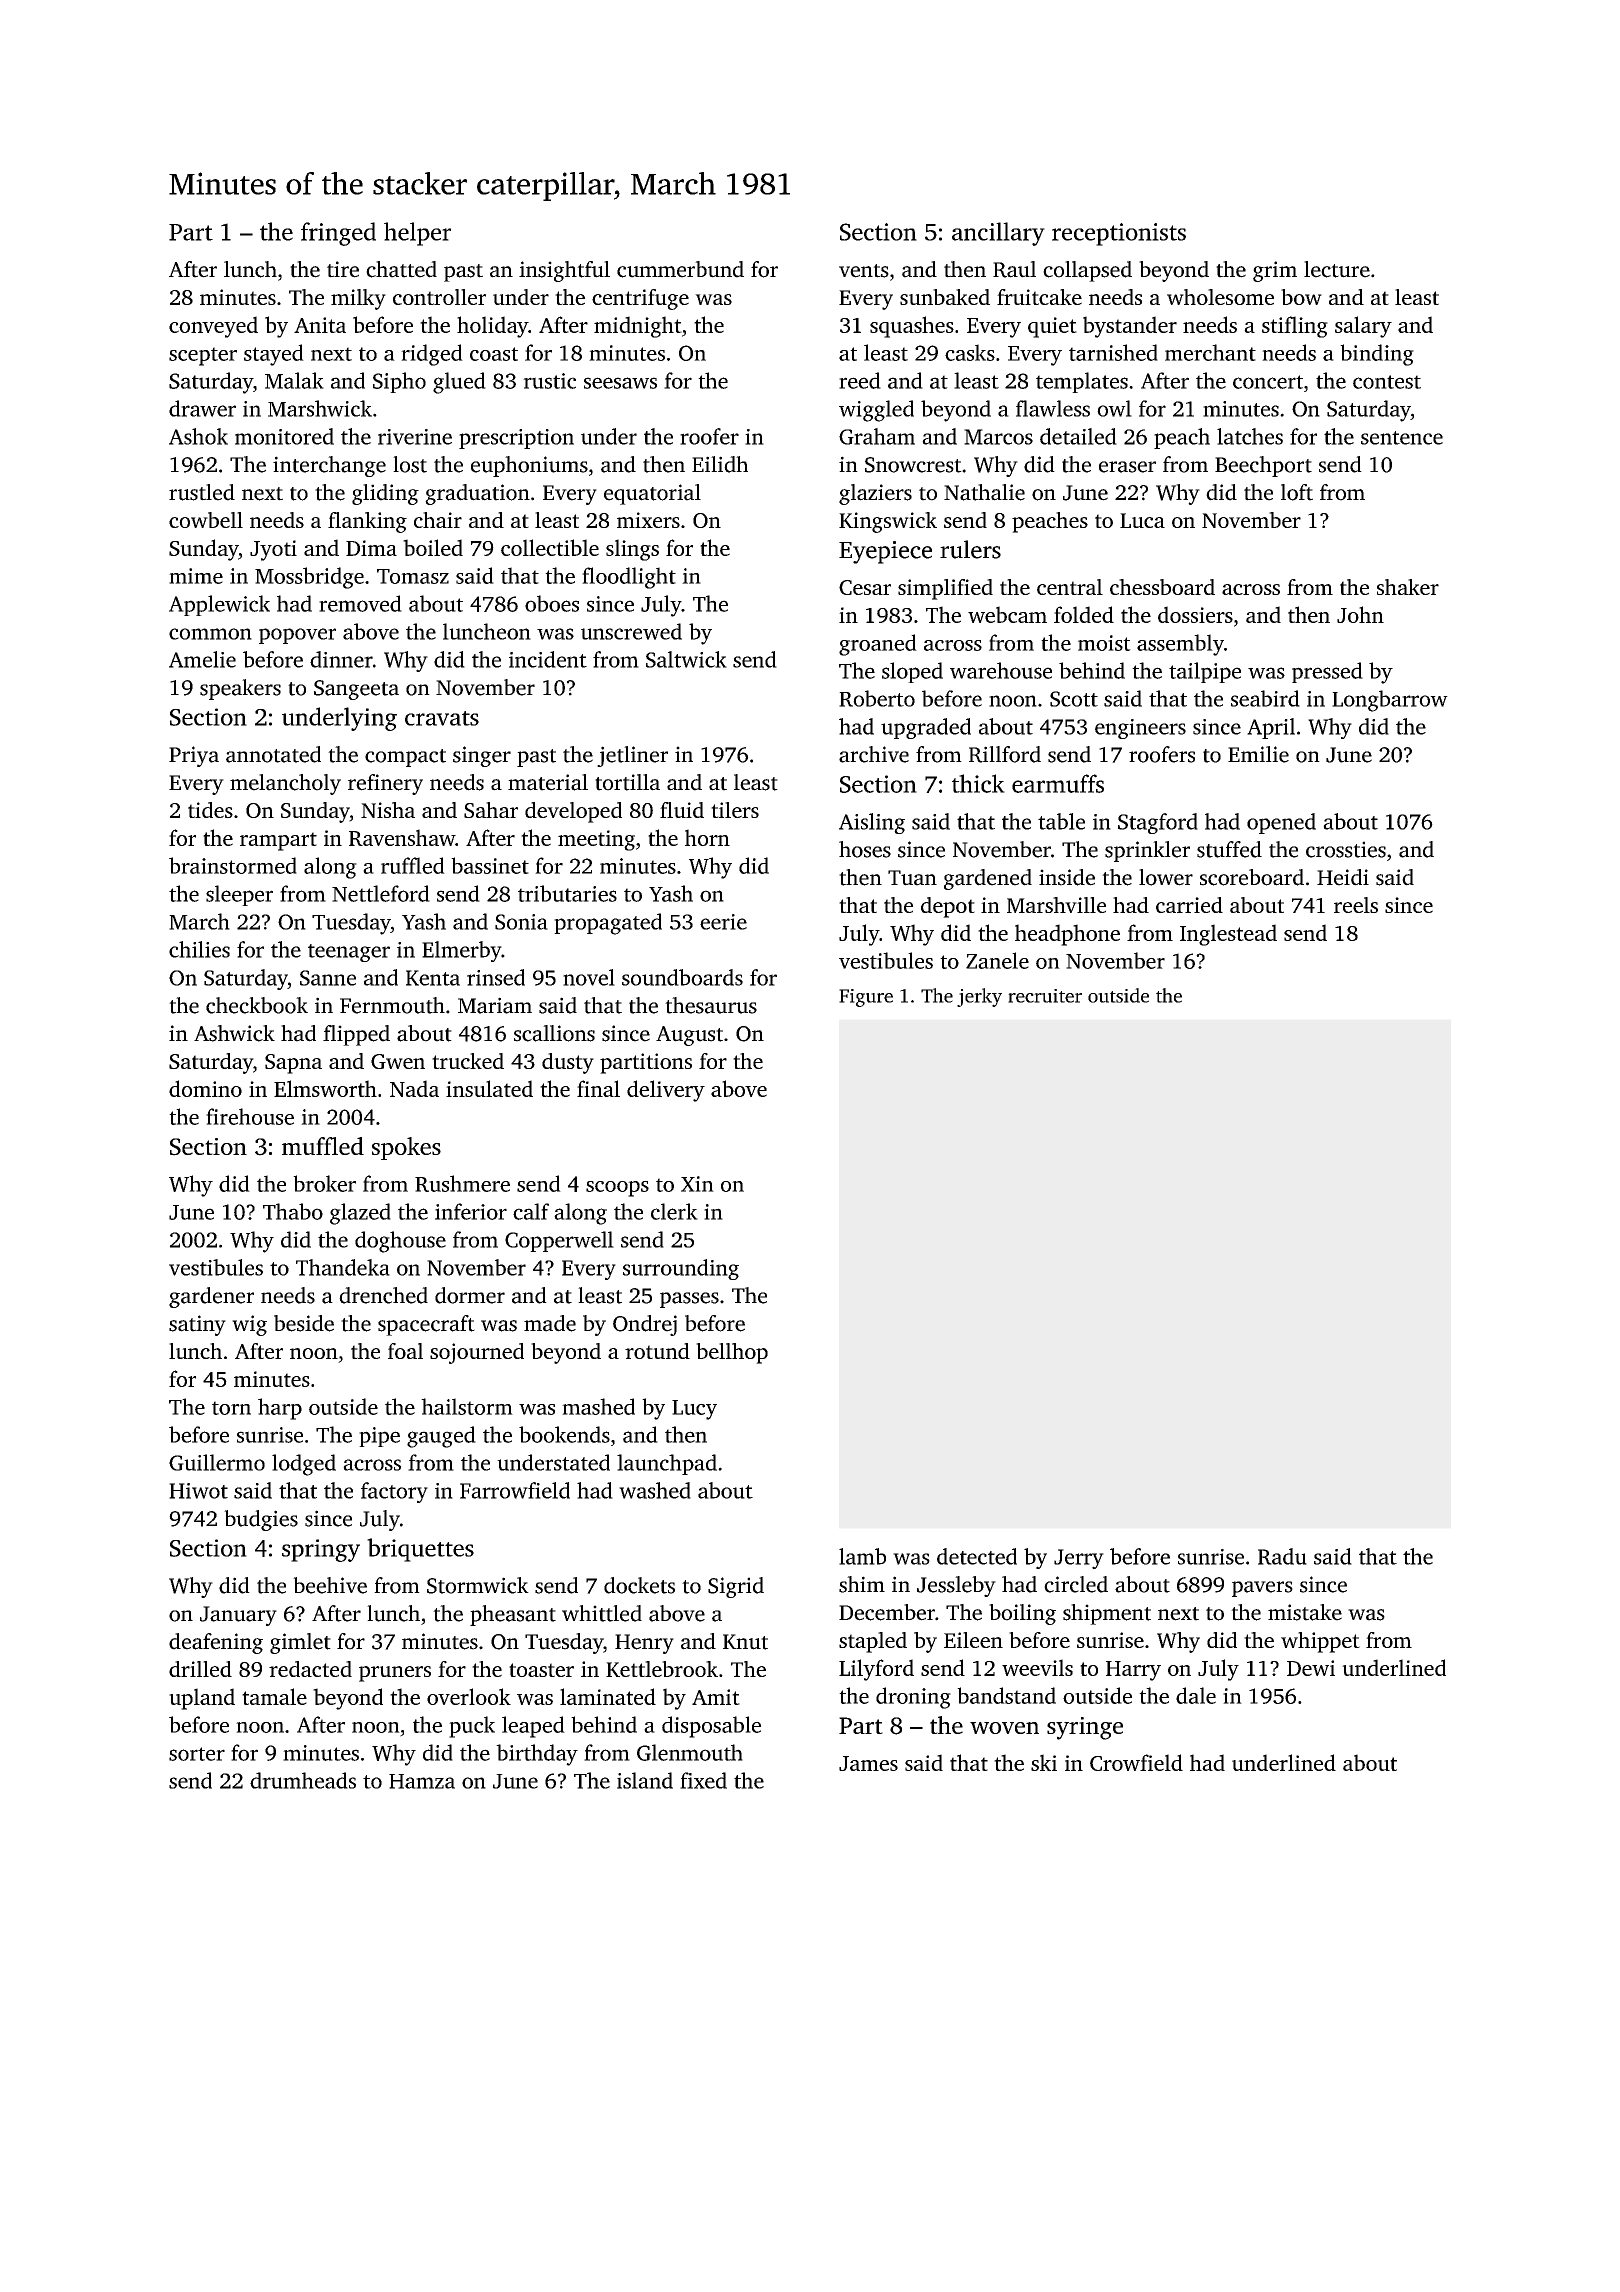 The height and width of the screenshot is (2292, 1620). What do you see at coordinates (689, 1036) in the screenshot?
I see `August` at bounding box center [689, 1036].
